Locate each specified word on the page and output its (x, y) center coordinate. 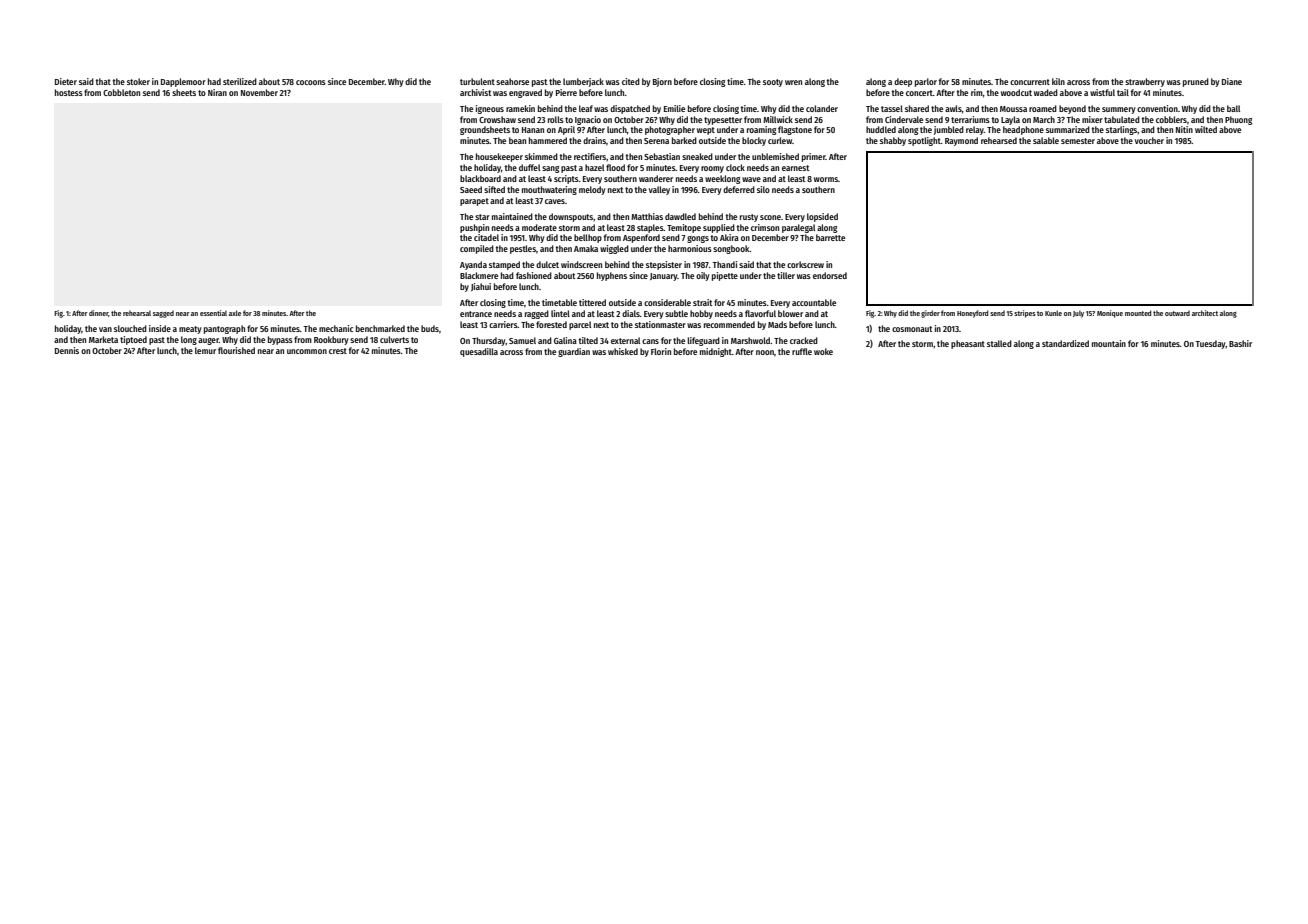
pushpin (474, 228)
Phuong (1238, 120)
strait (702, 302)
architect (1205, 313)
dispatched (630, 109)
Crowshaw (497, 119)
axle (235, 313)
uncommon (307, 351)
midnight (716, 352)
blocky (754, 141)
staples (650, 228)
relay (975, 130)
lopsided (822, 217)
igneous (490, 109)
